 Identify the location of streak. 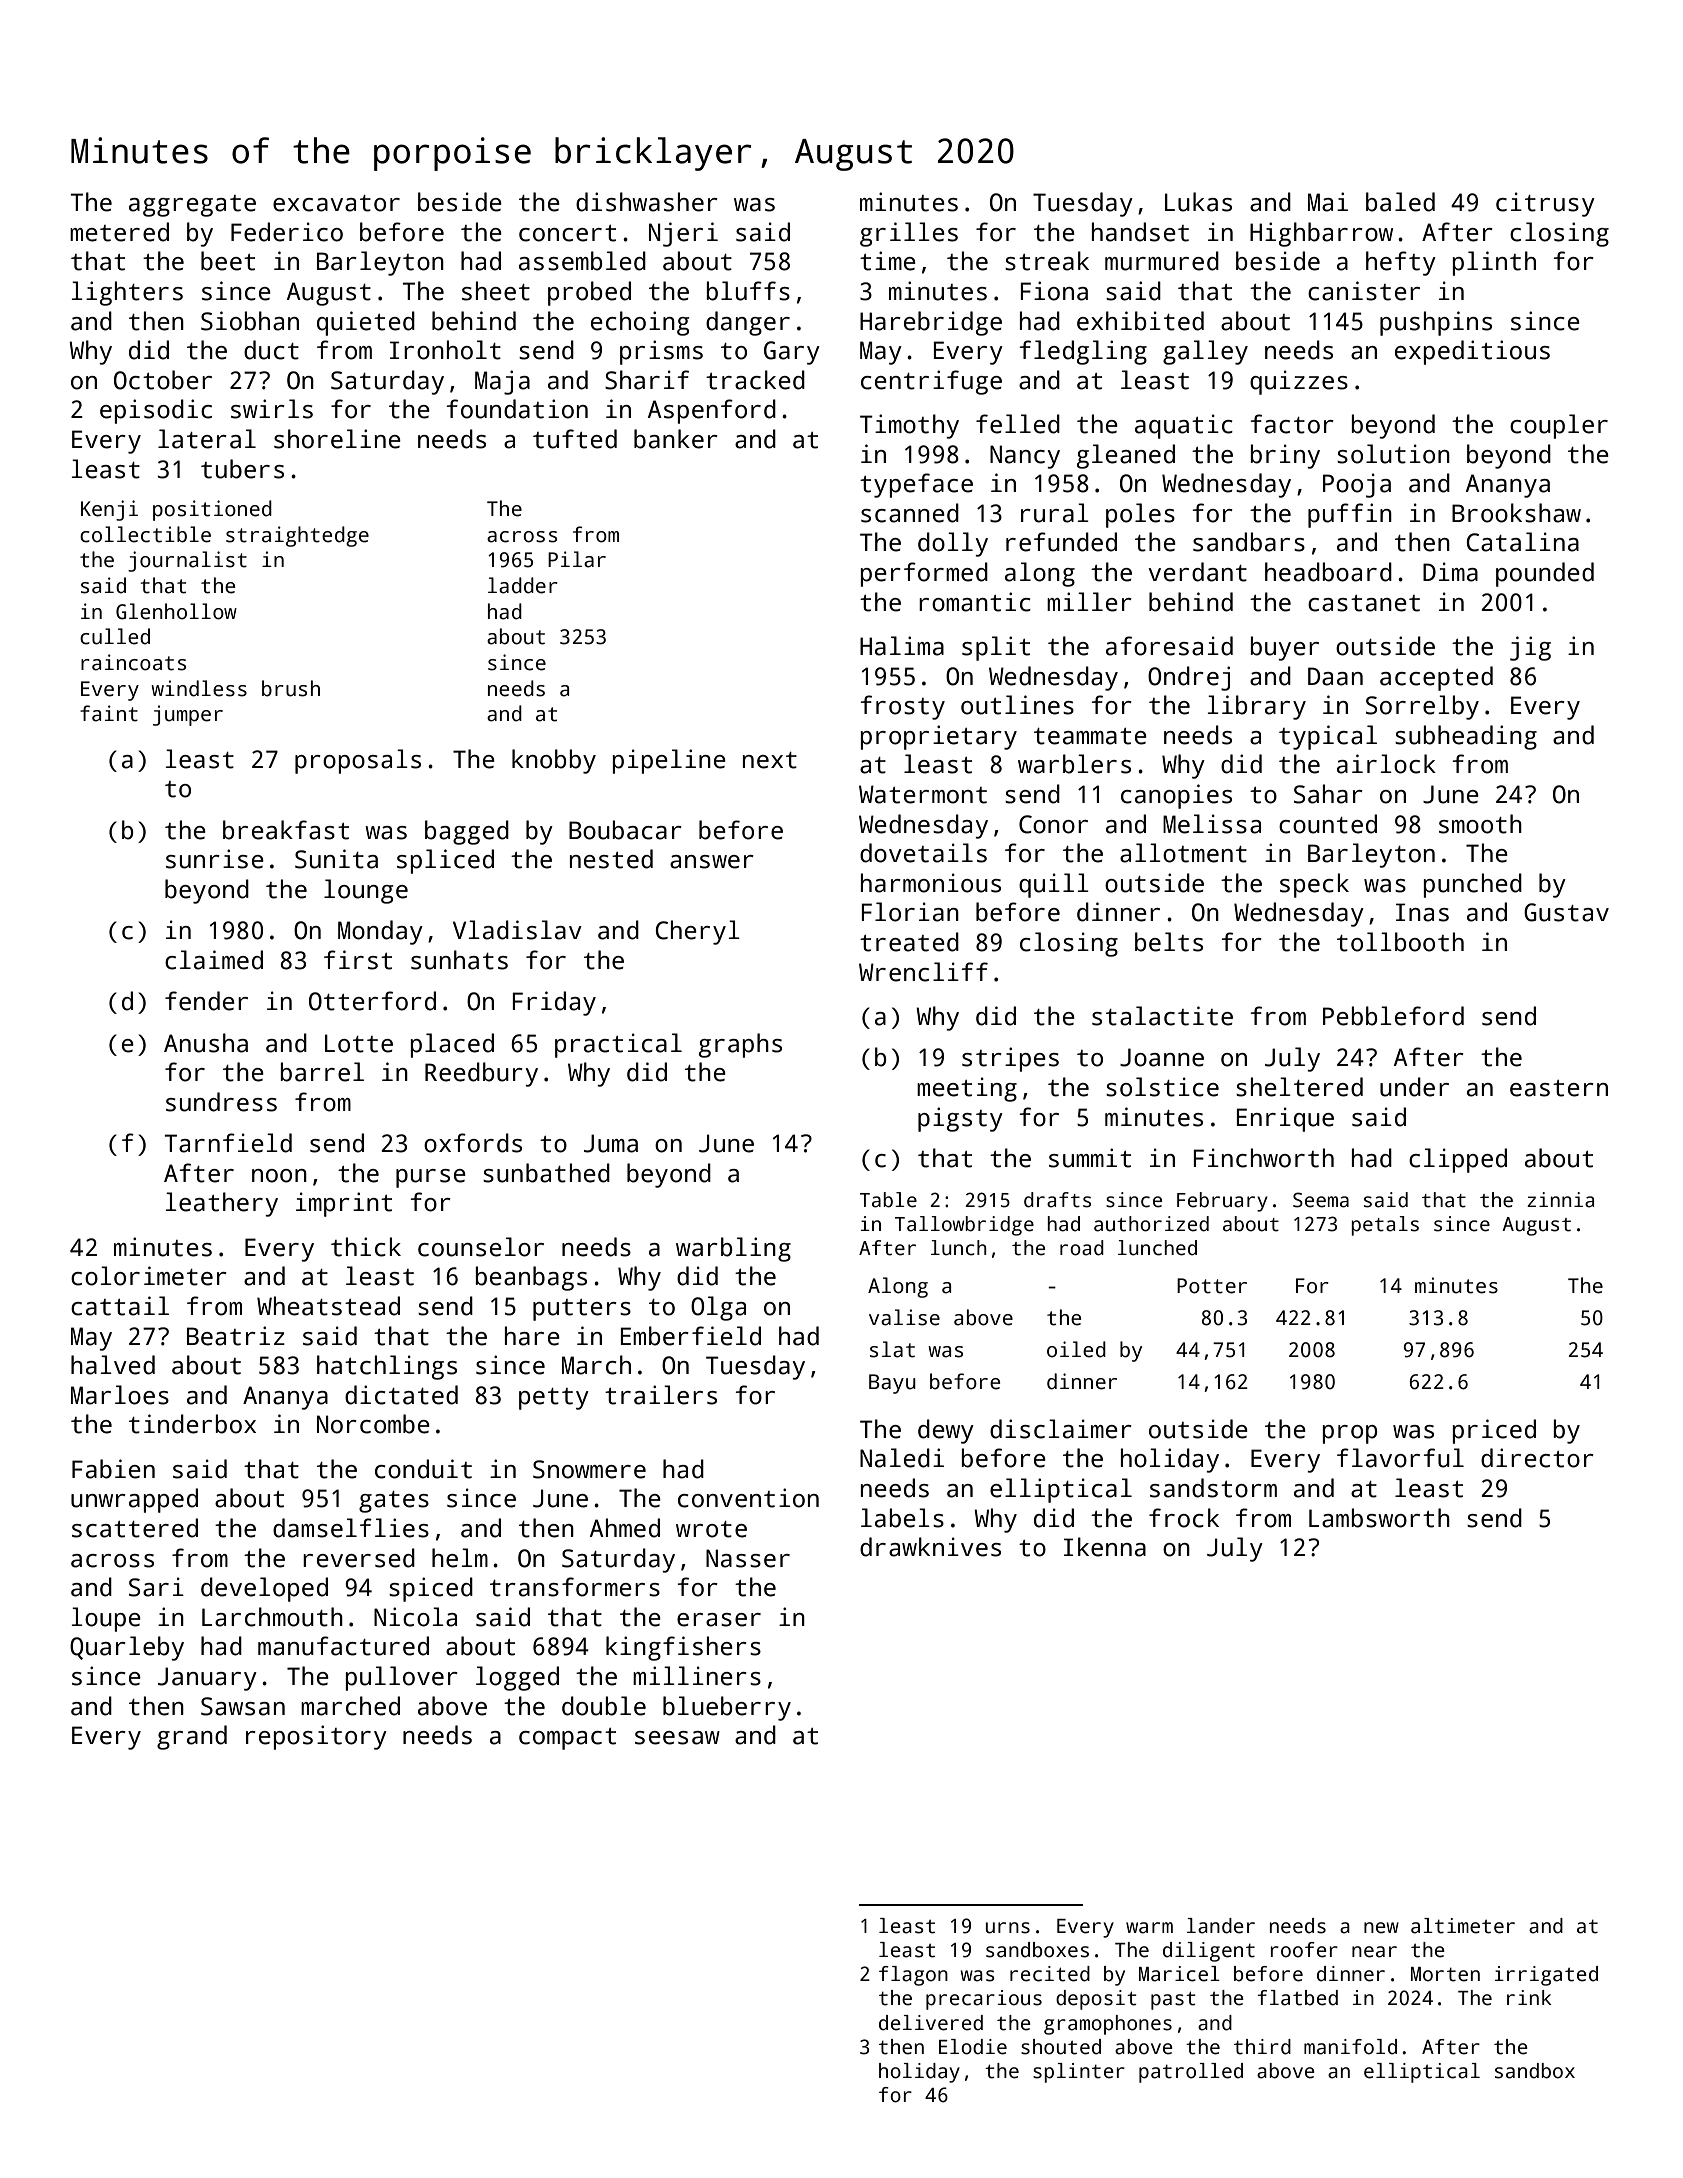
(1047, 261).
